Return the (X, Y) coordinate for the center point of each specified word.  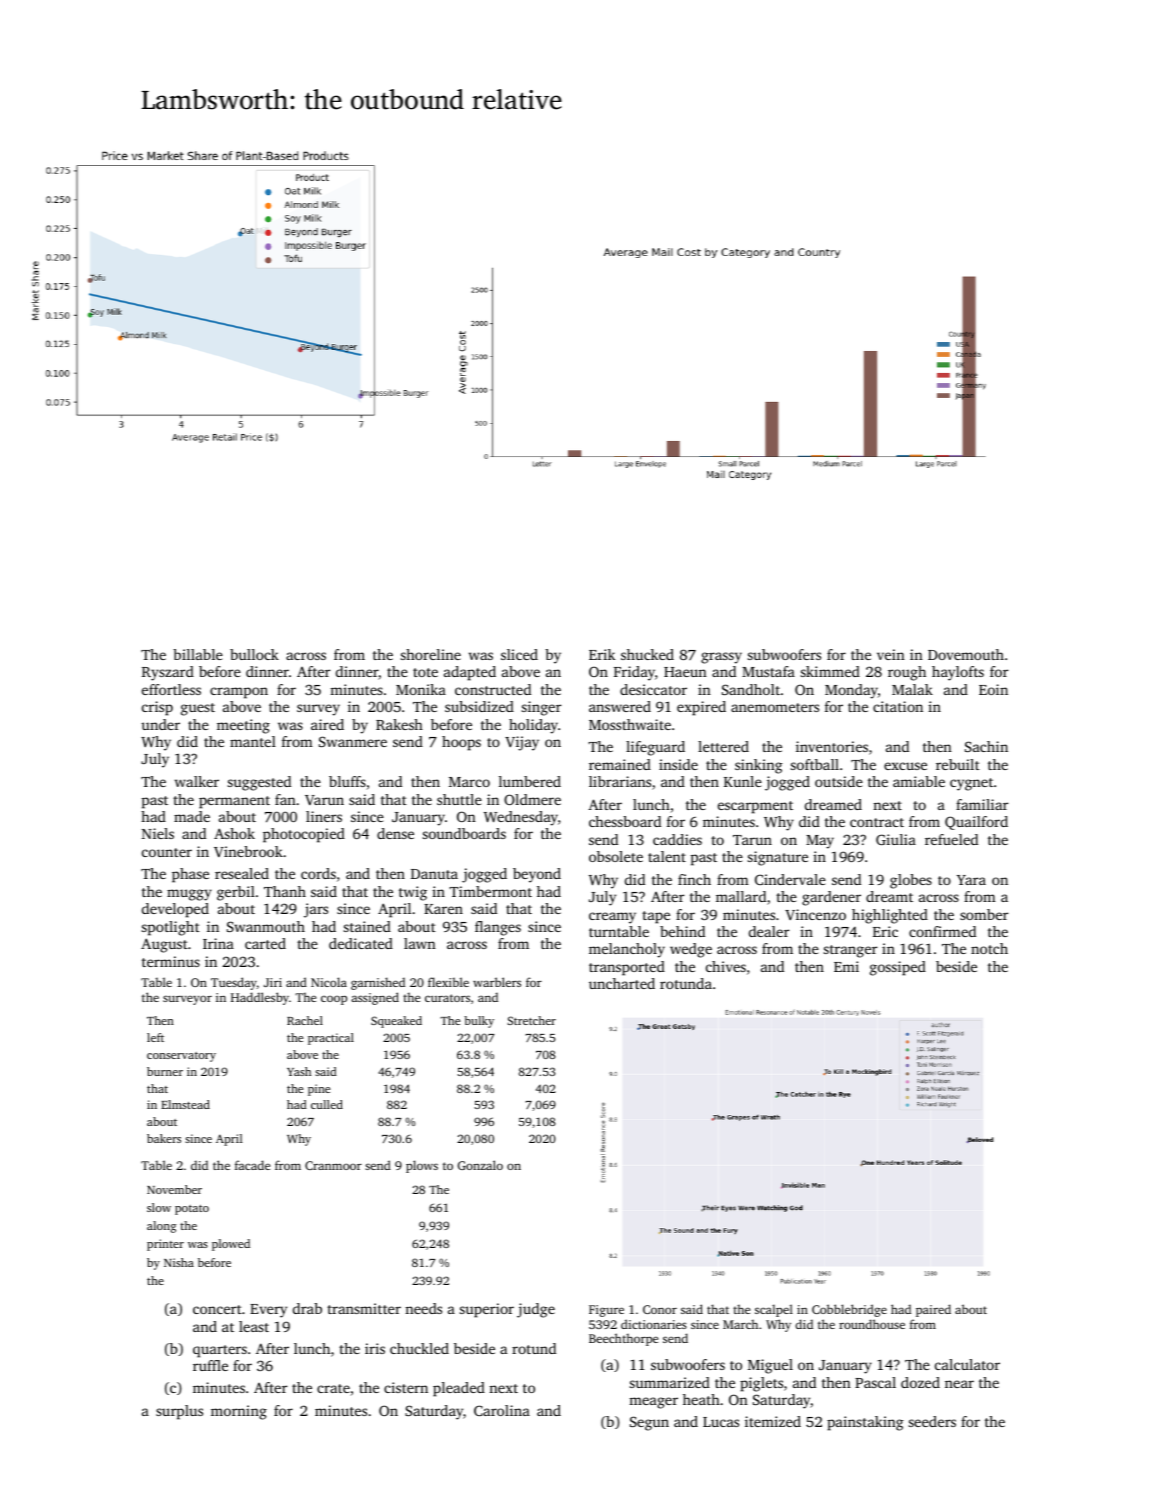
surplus (179, 1412)
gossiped (898, 968)
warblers (497, 982)
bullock (254, 654)
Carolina (502, 1410)
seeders (932, 1421)
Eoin (993, 689)
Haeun (685, 672)
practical (331, 1039)
